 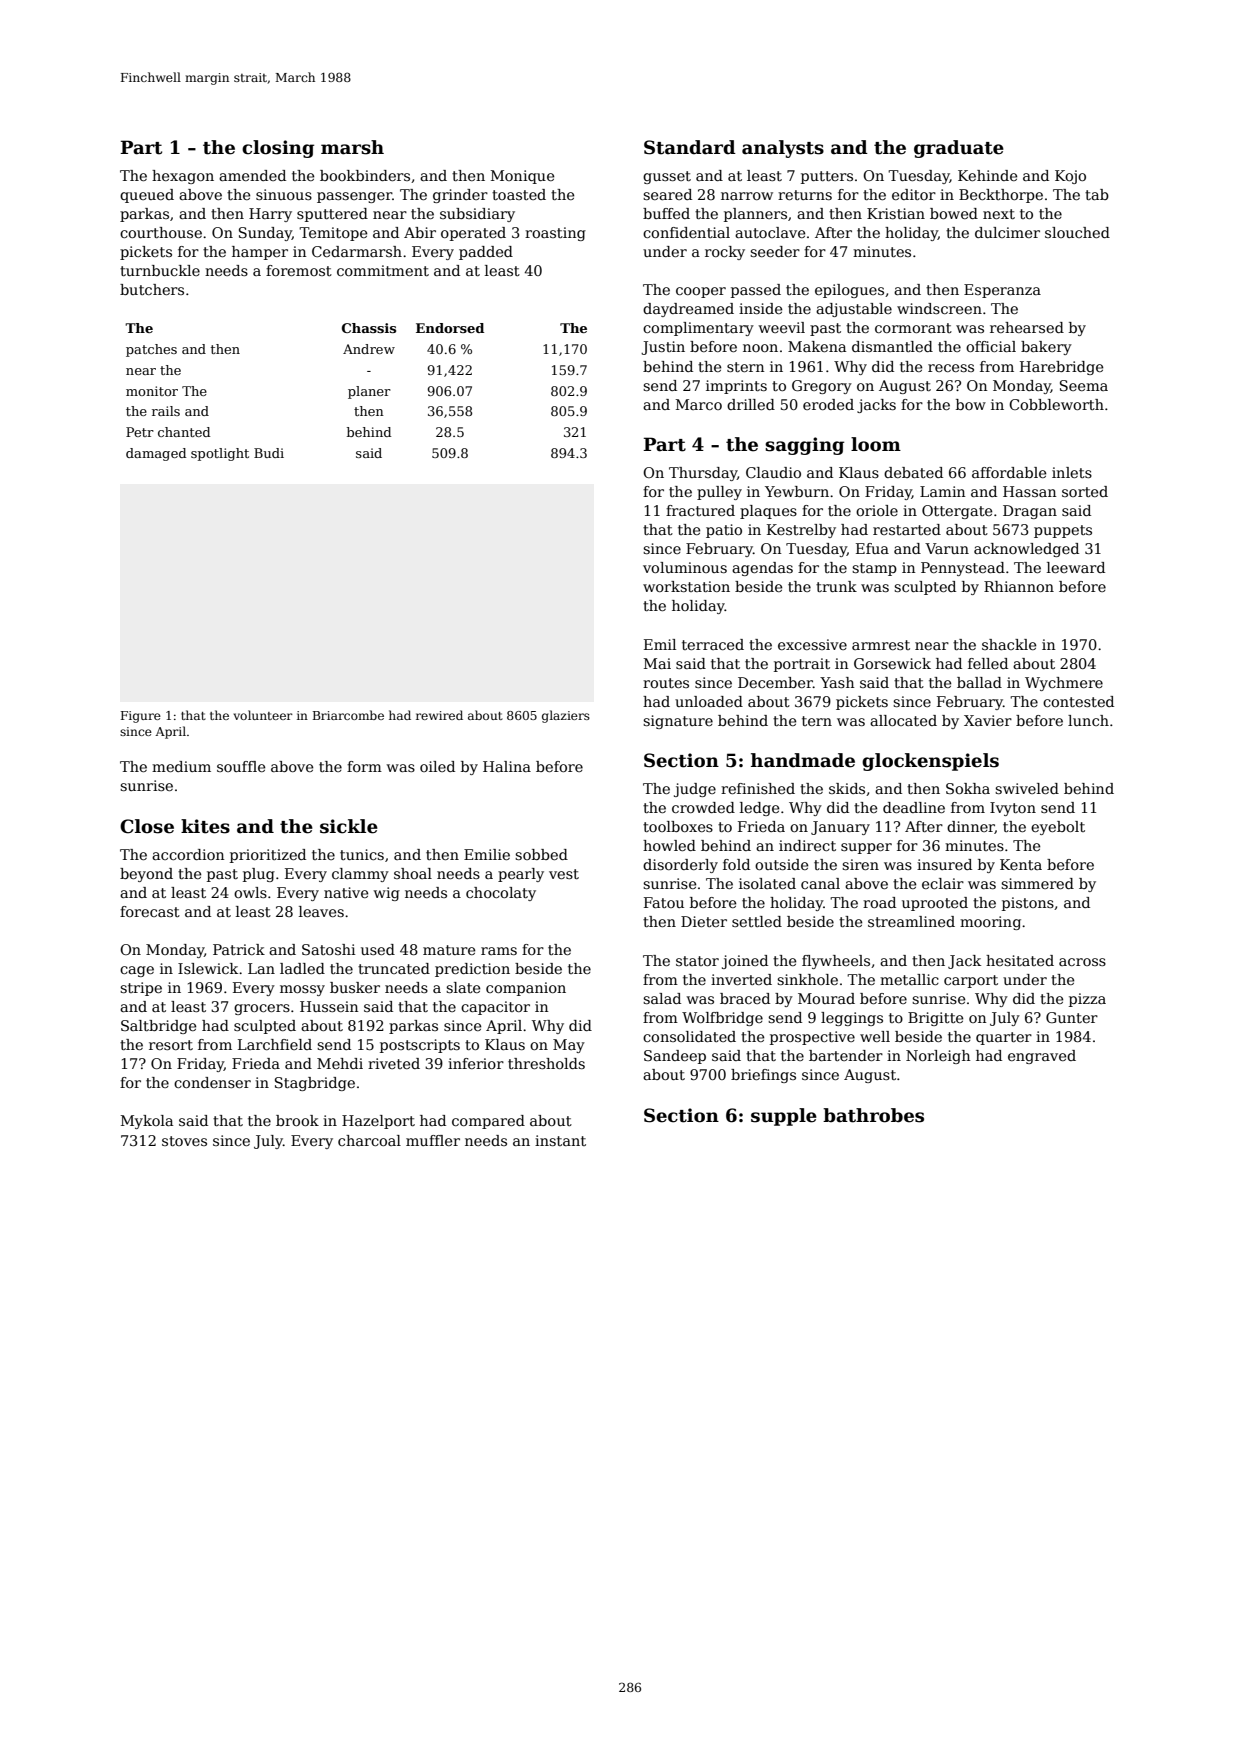 What do you see at coordinates (265, 234) in the page?
I see `Sunday` at bounding box center [265, 234].
